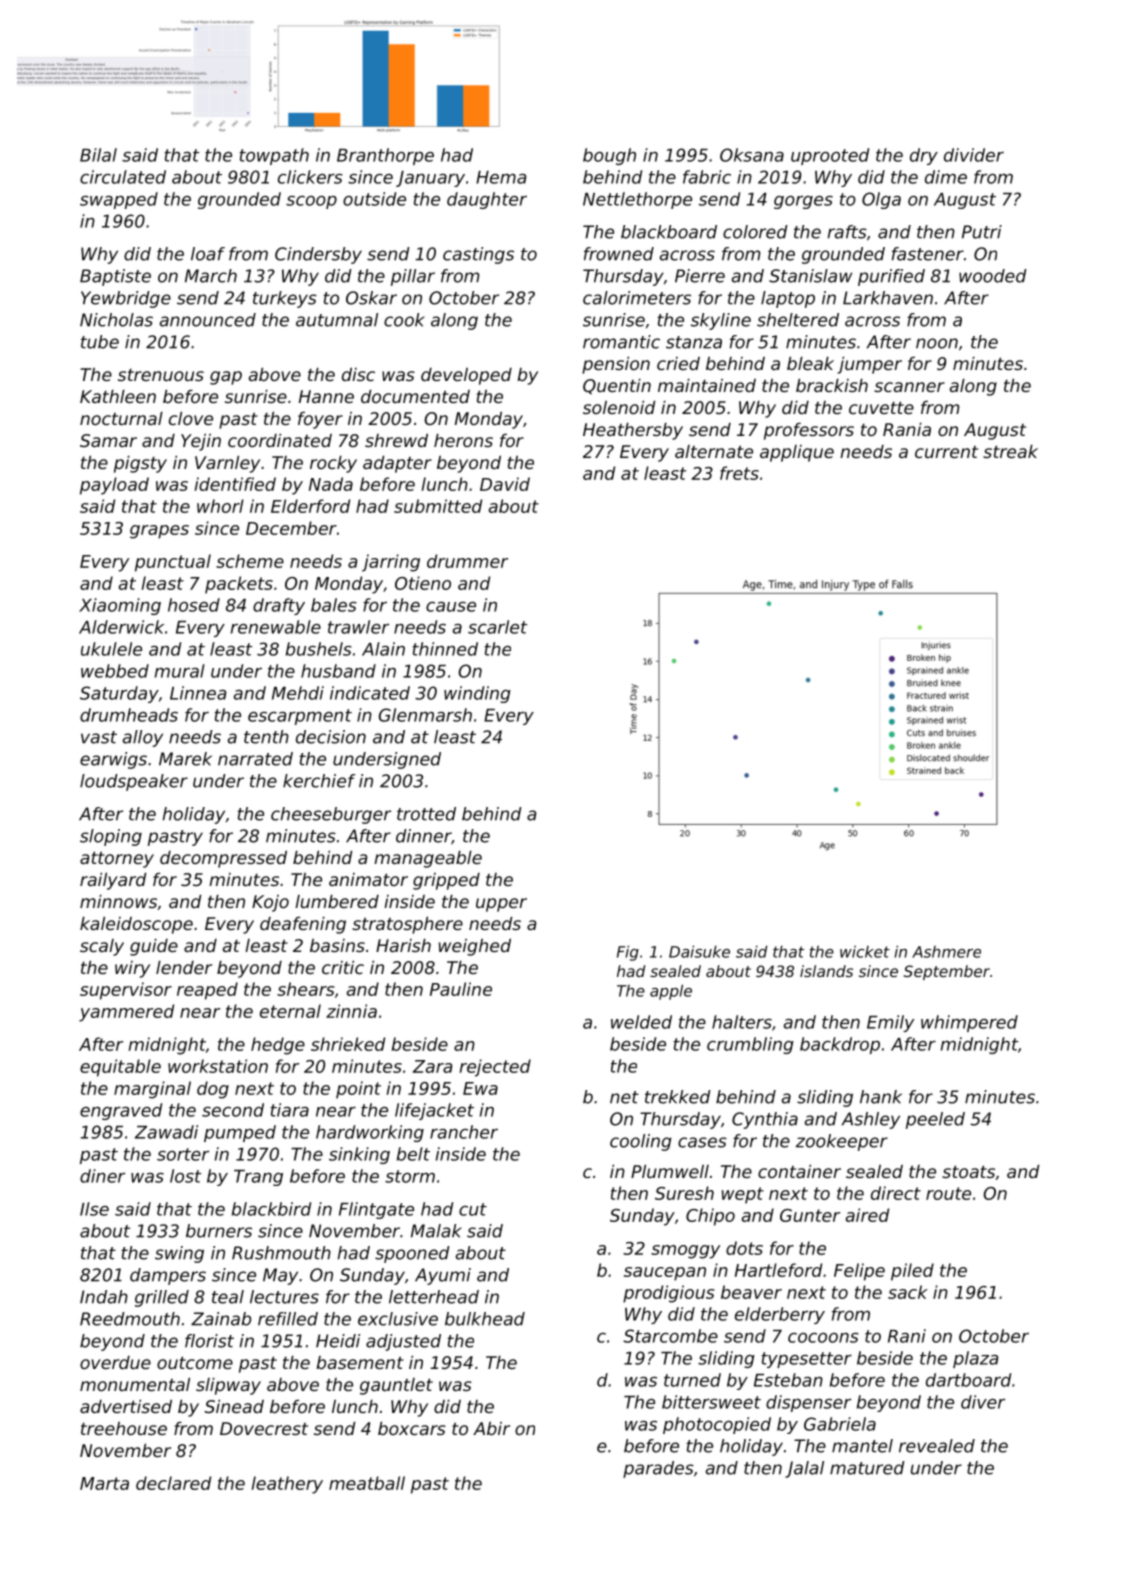 The width and height of the page is (1121, 1586). What do you see at coordinates (466, 376) in the page?
I see `developed` at bounding box center [466, 376].
